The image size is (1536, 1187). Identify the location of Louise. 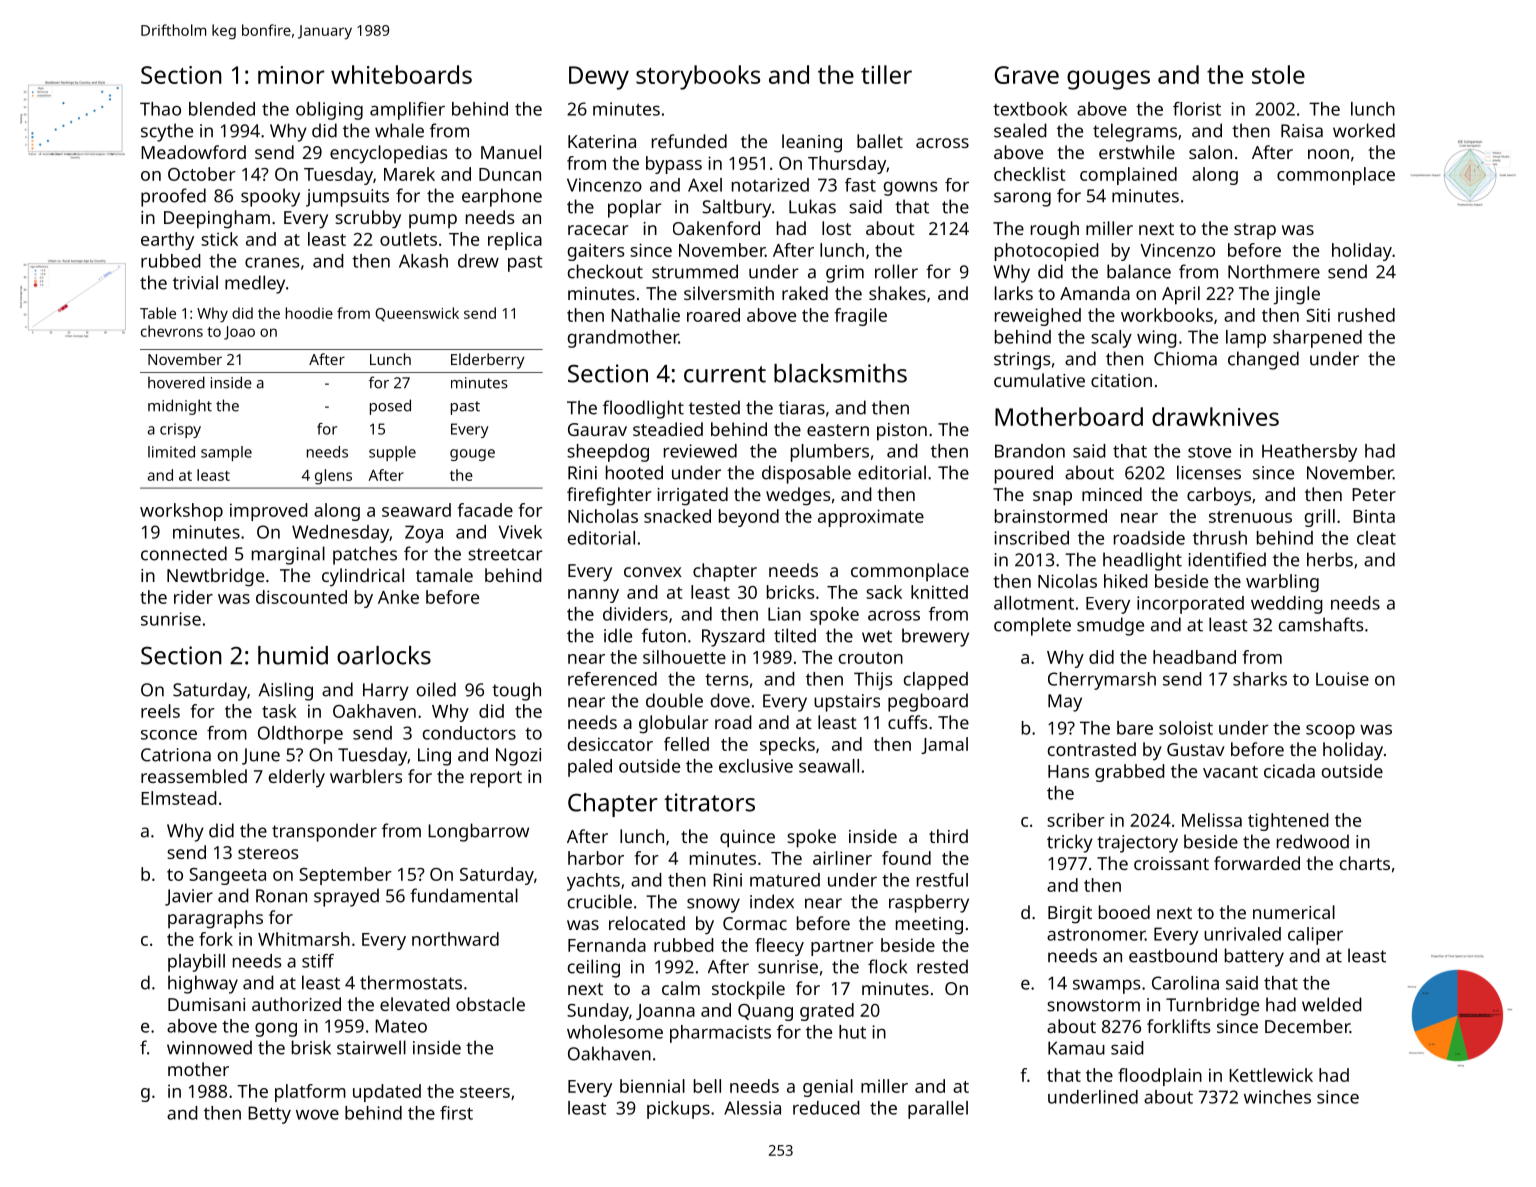
(1342, 679).
